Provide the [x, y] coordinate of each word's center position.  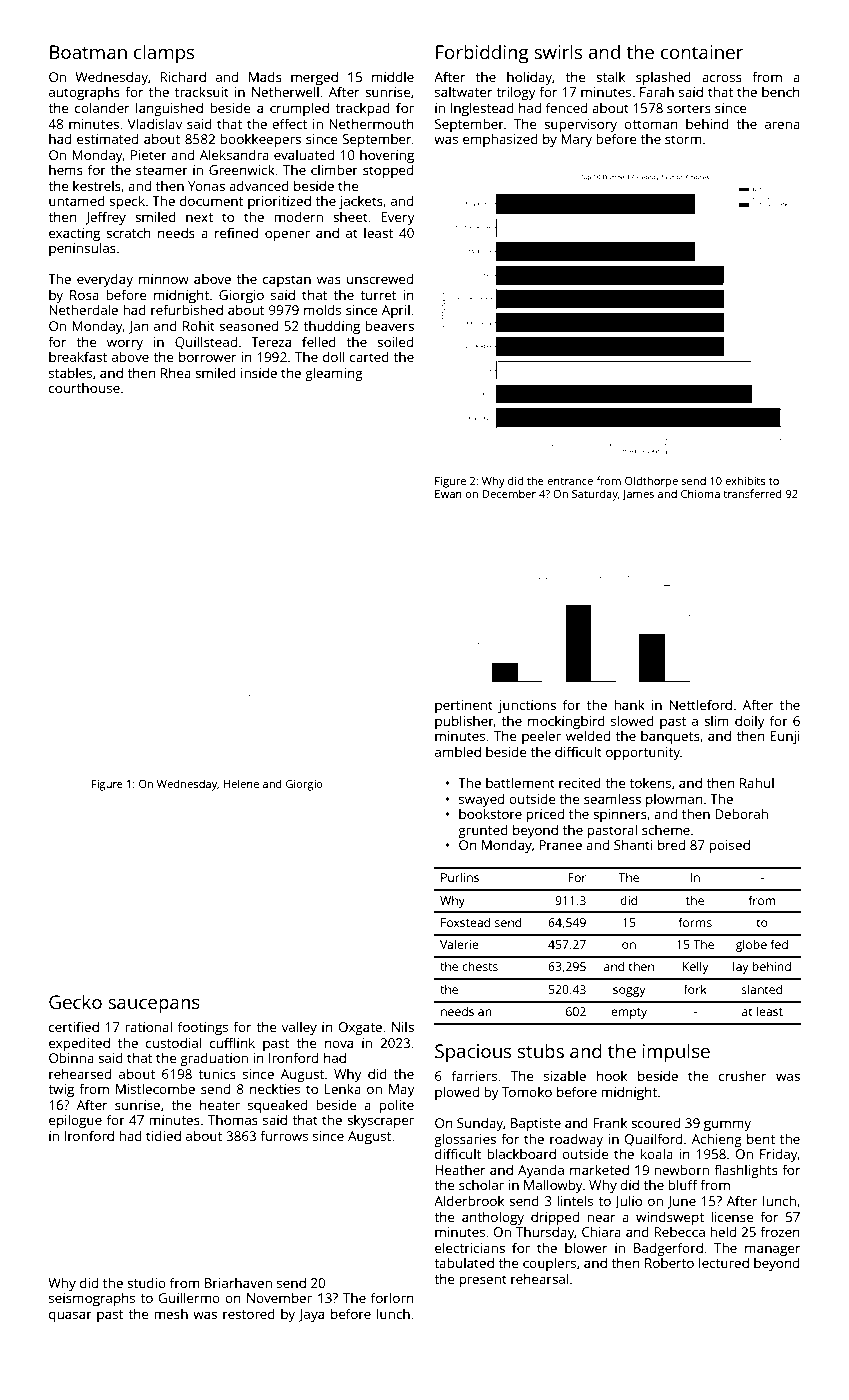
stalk [610, 76]
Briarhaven [238, 1283]
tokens [650, 783]
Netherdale [83, 309]
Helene [241, 783]
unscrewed [380, 278]
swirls [558, 51]
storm [683, 139]
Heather [460, 1170]
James [638, 495]
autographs [84, 93]
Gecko [75, 1001]
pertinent [464, 706]
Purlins [460, 877]
